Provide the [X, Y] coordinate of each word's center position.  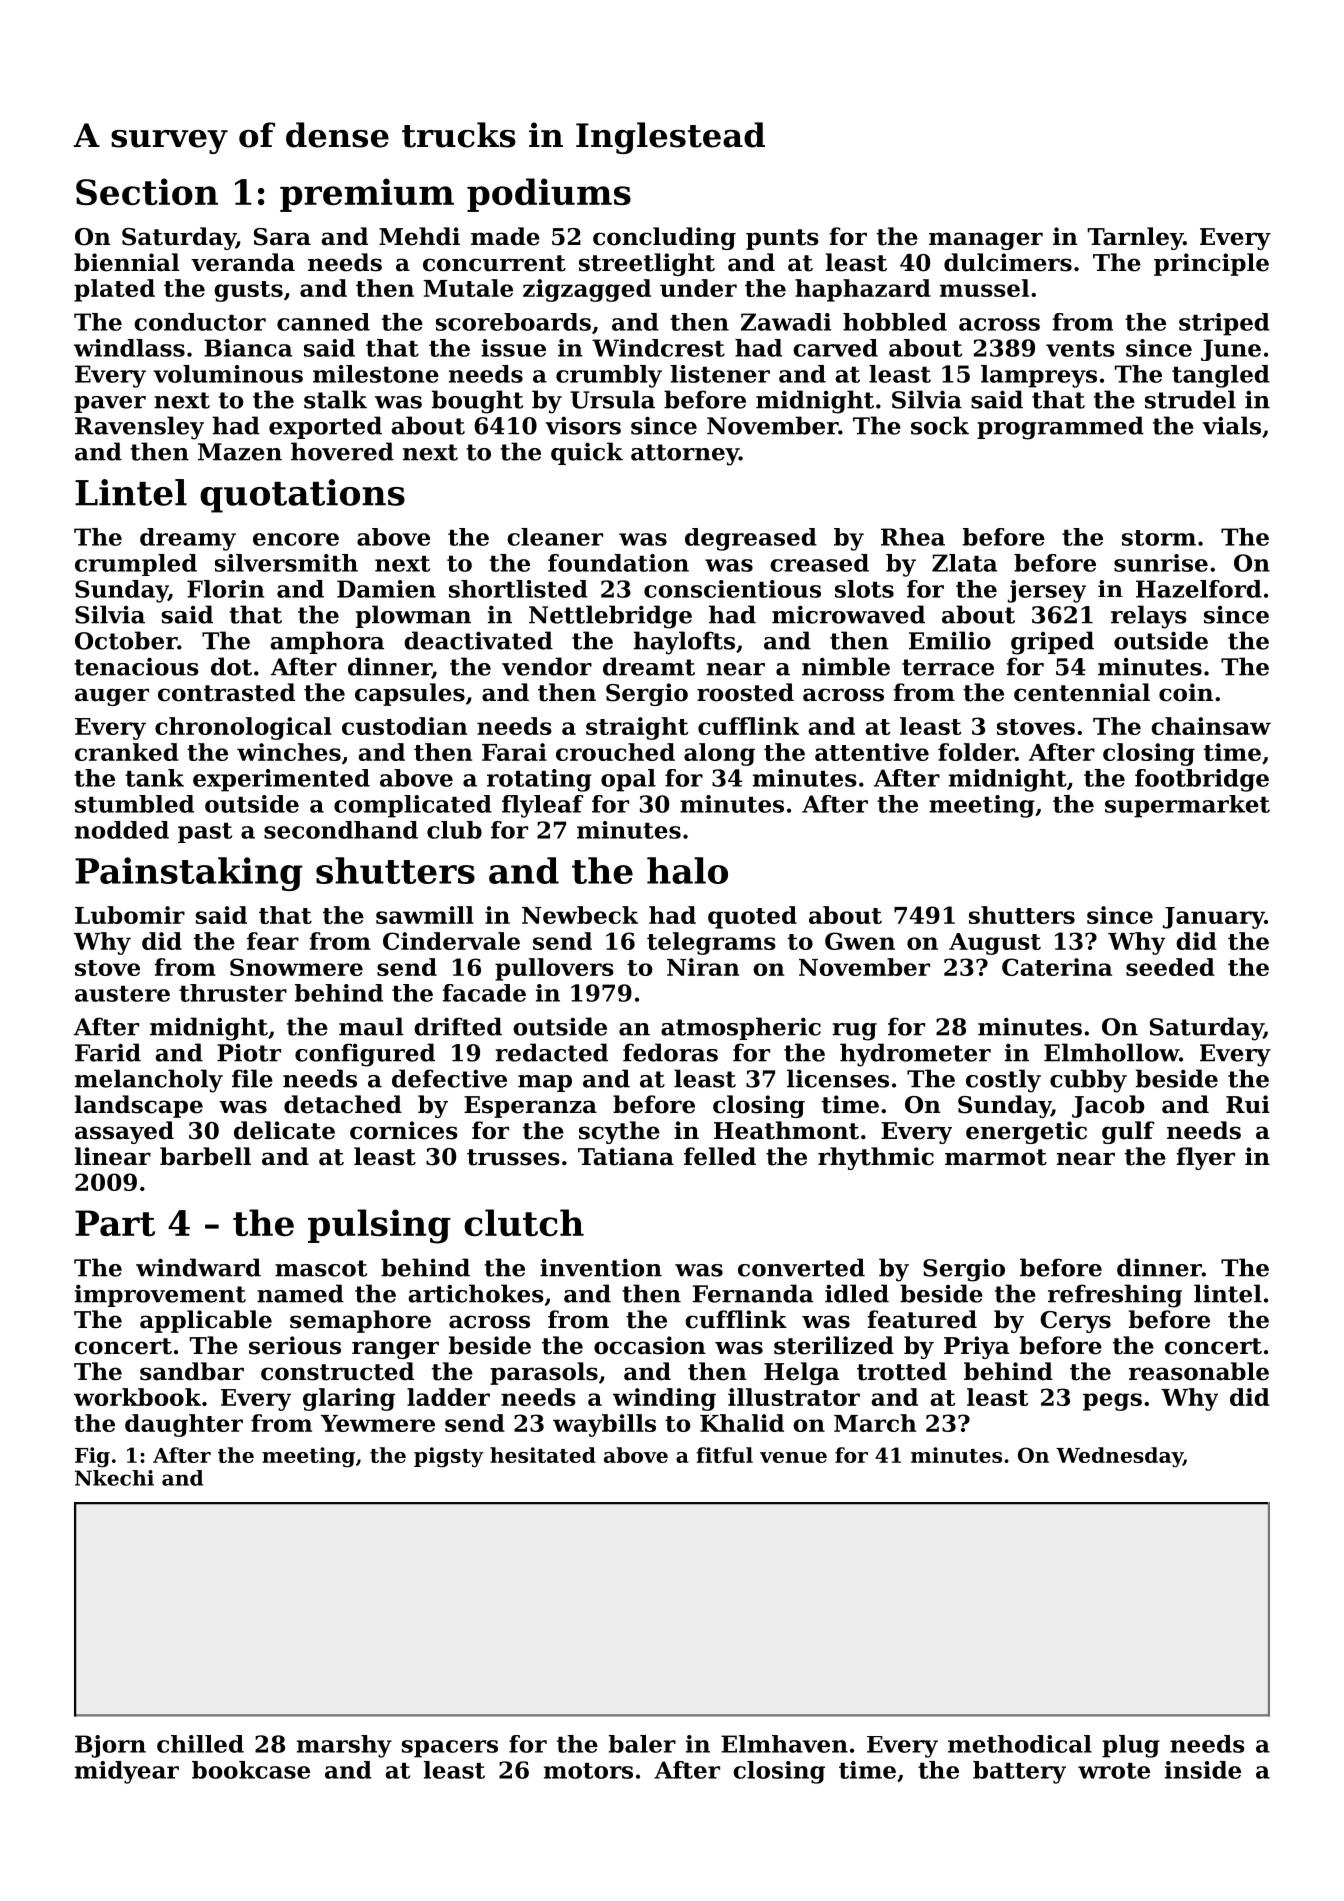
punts [782, 239]
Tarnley [1135, 238]
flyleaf [542, 806]
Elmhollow [1111, 1052]
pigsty [449, 1457]
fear [273, 941]
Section [147, 191]
